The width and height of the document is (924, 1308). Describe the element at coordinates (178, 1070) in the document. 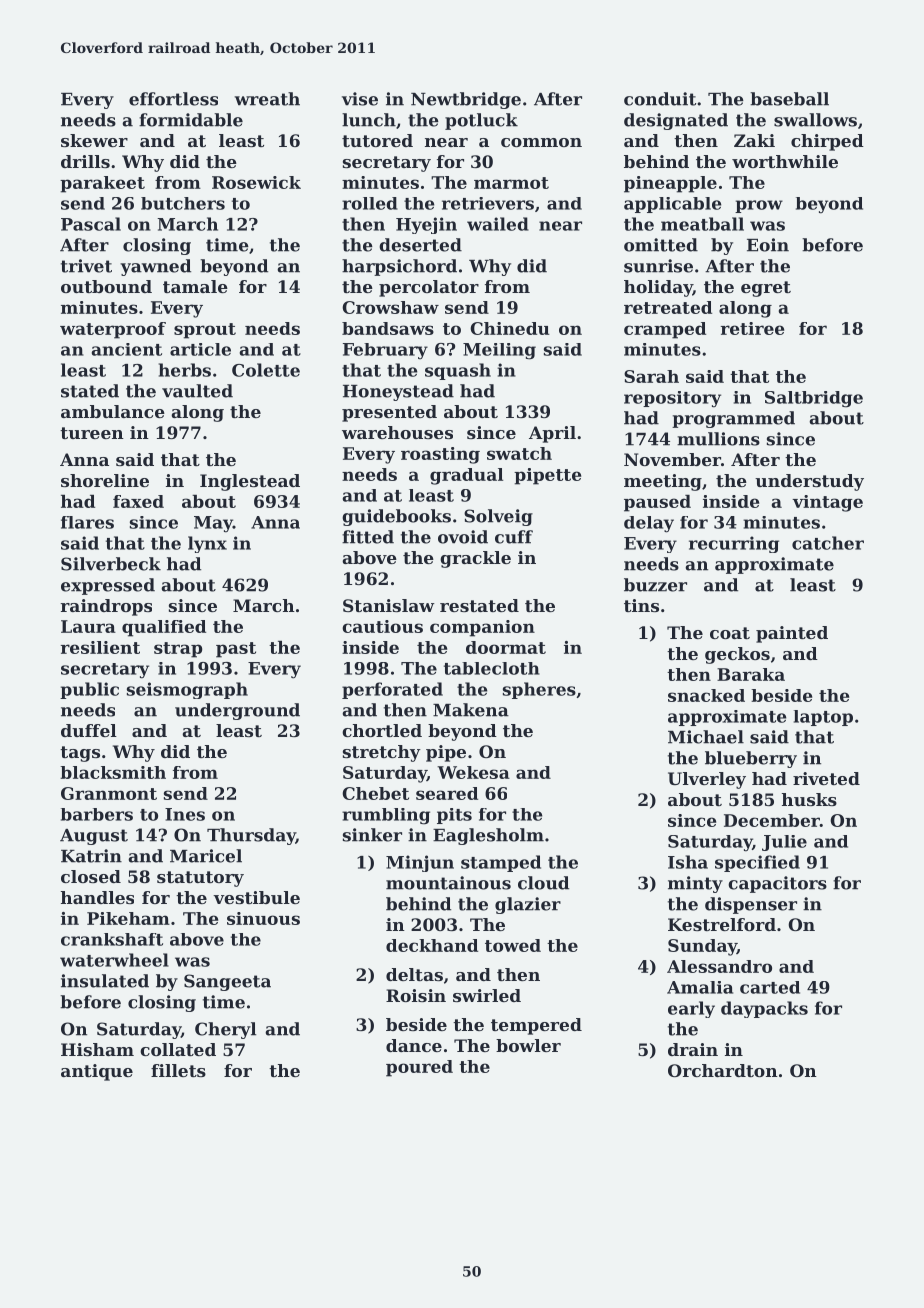

I see `fillets` at that location.
